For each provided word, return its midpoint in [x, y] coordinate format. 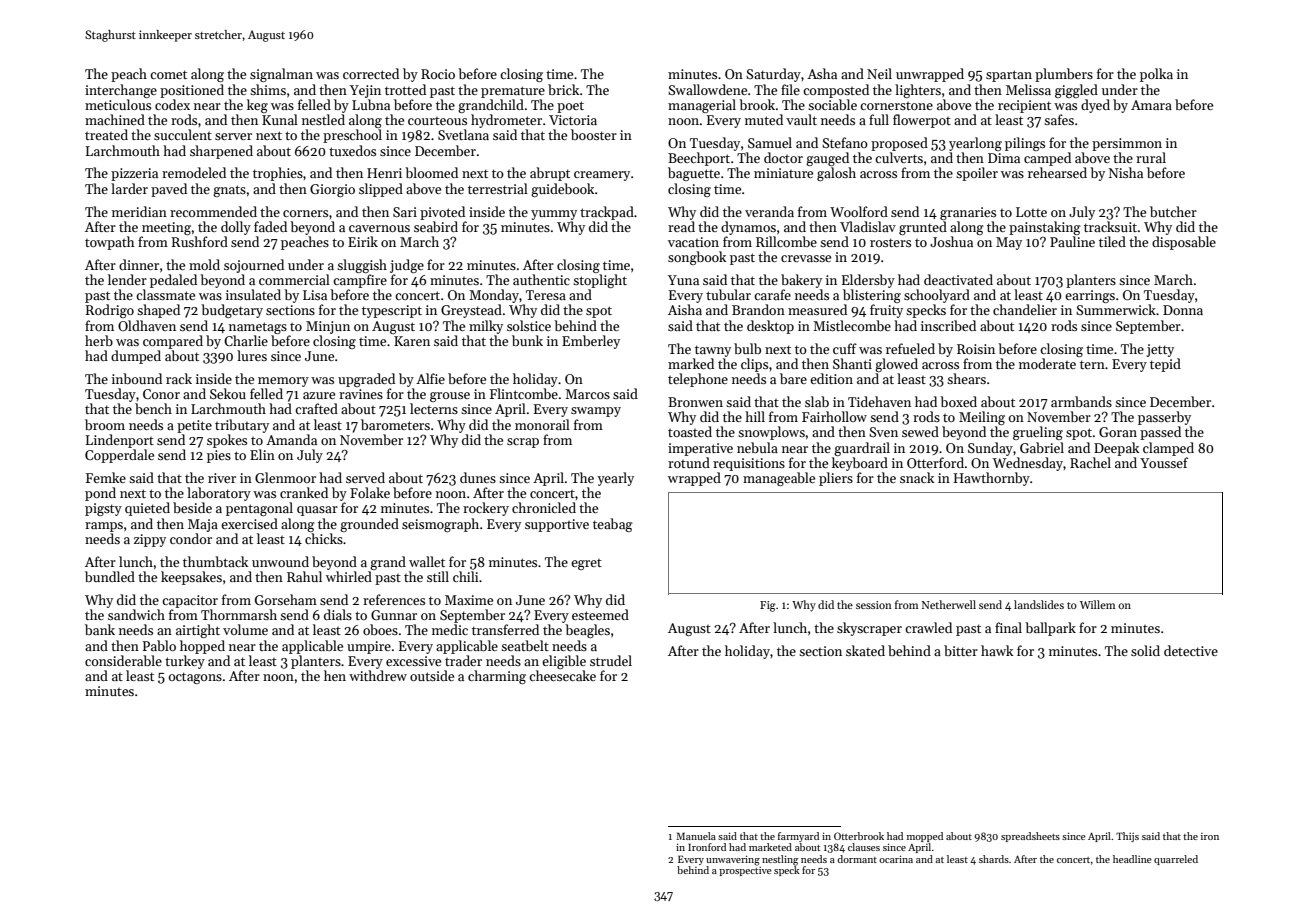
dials [338, 614]
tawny [713, 351]
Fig [768, 606]
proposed [899, 144]
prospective [745, 871]
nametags [258, 328]
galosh [836, 174]
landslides [1039, 604]
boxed [958, 401]
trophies [278, 174]
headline [1132, 859]
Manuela [696, 836]
